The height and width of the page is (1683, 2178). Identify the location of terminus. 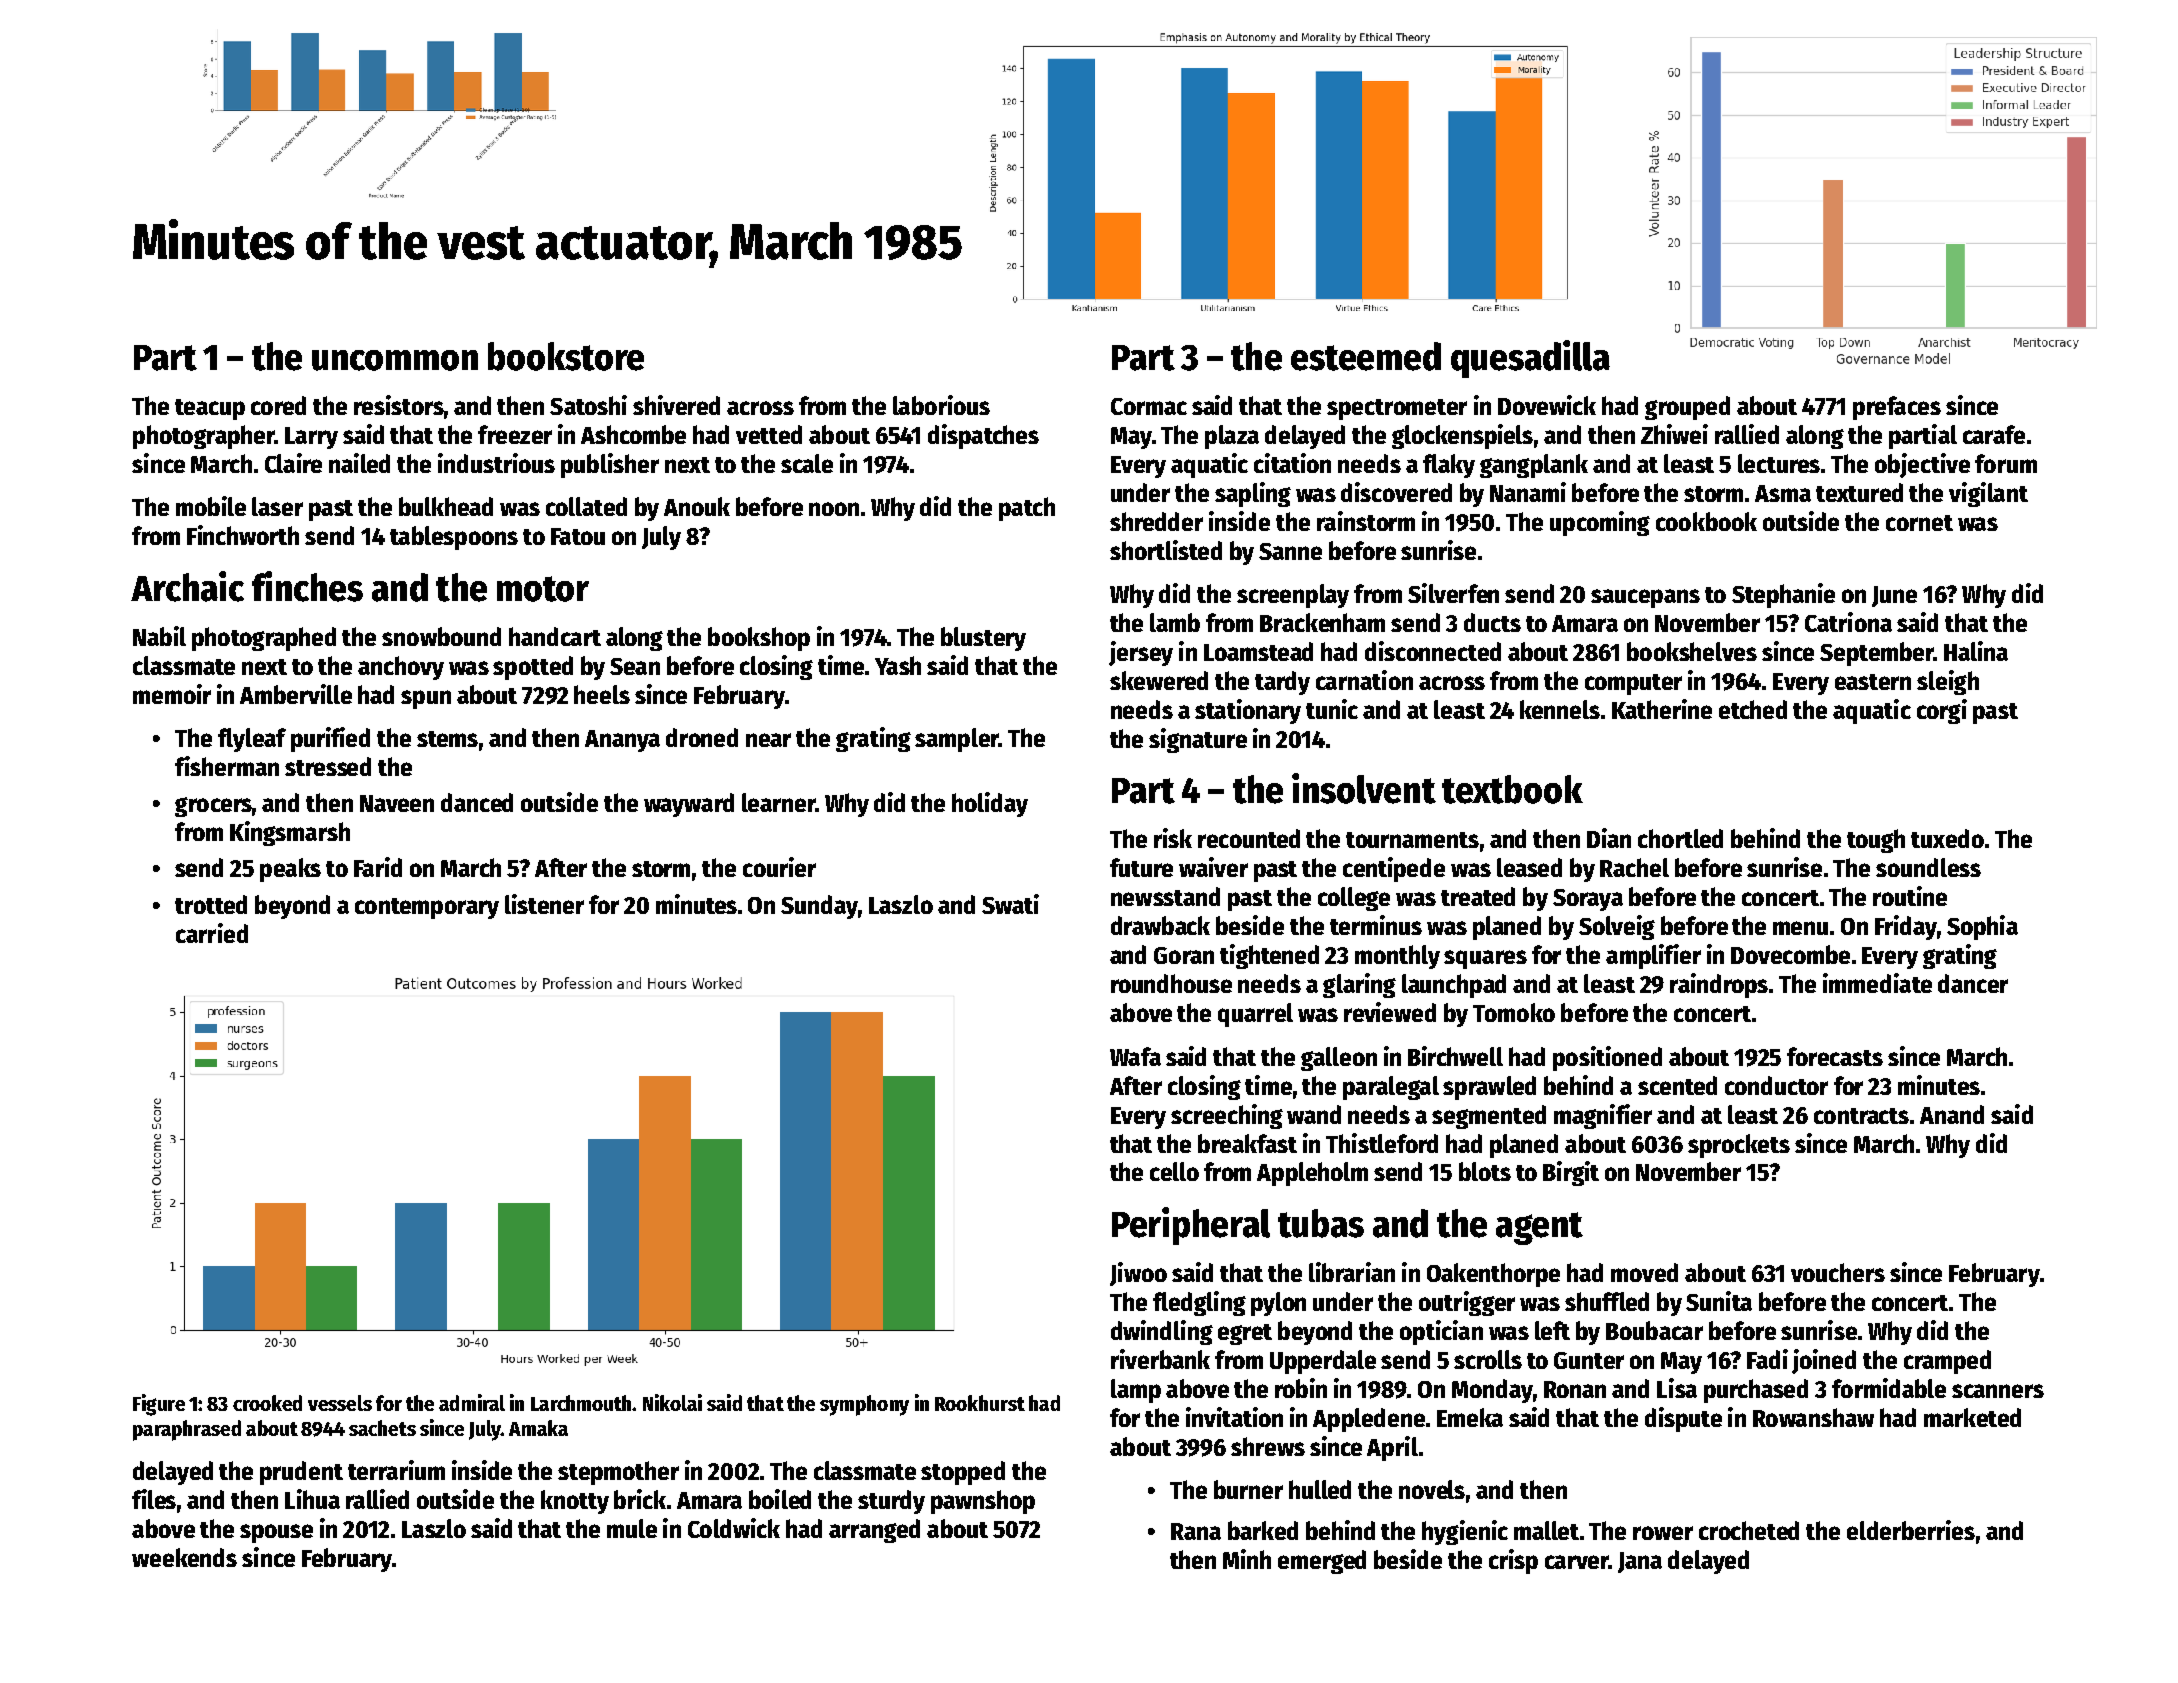
(1376, 925).
